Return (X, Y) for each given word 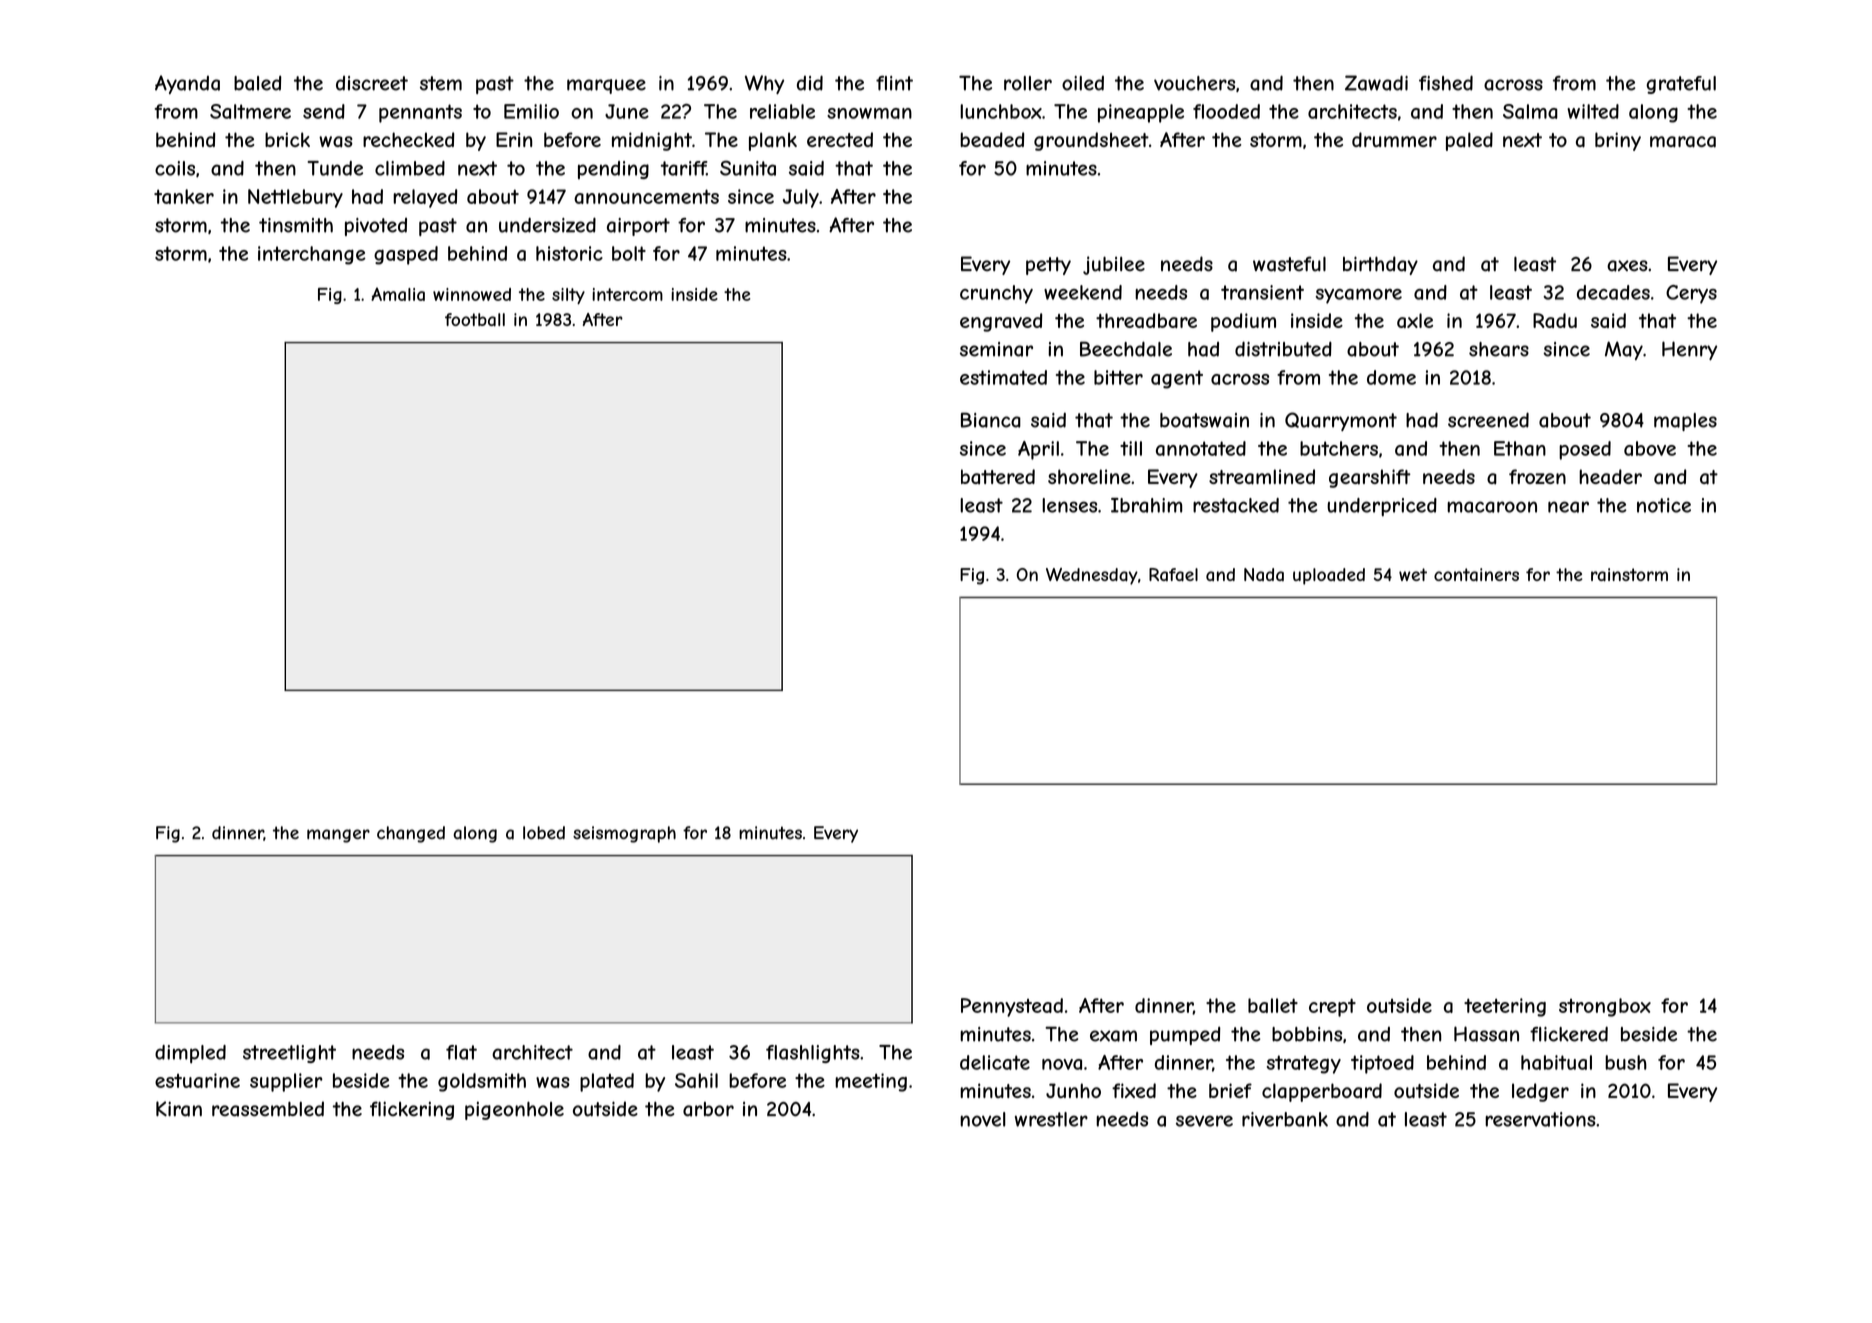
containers (1476, 575)
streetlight (289, 1054)
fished (1446, 83)
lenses (1069, 505)
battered (998, 476)
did (810, 83)
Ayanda (187, 84)
